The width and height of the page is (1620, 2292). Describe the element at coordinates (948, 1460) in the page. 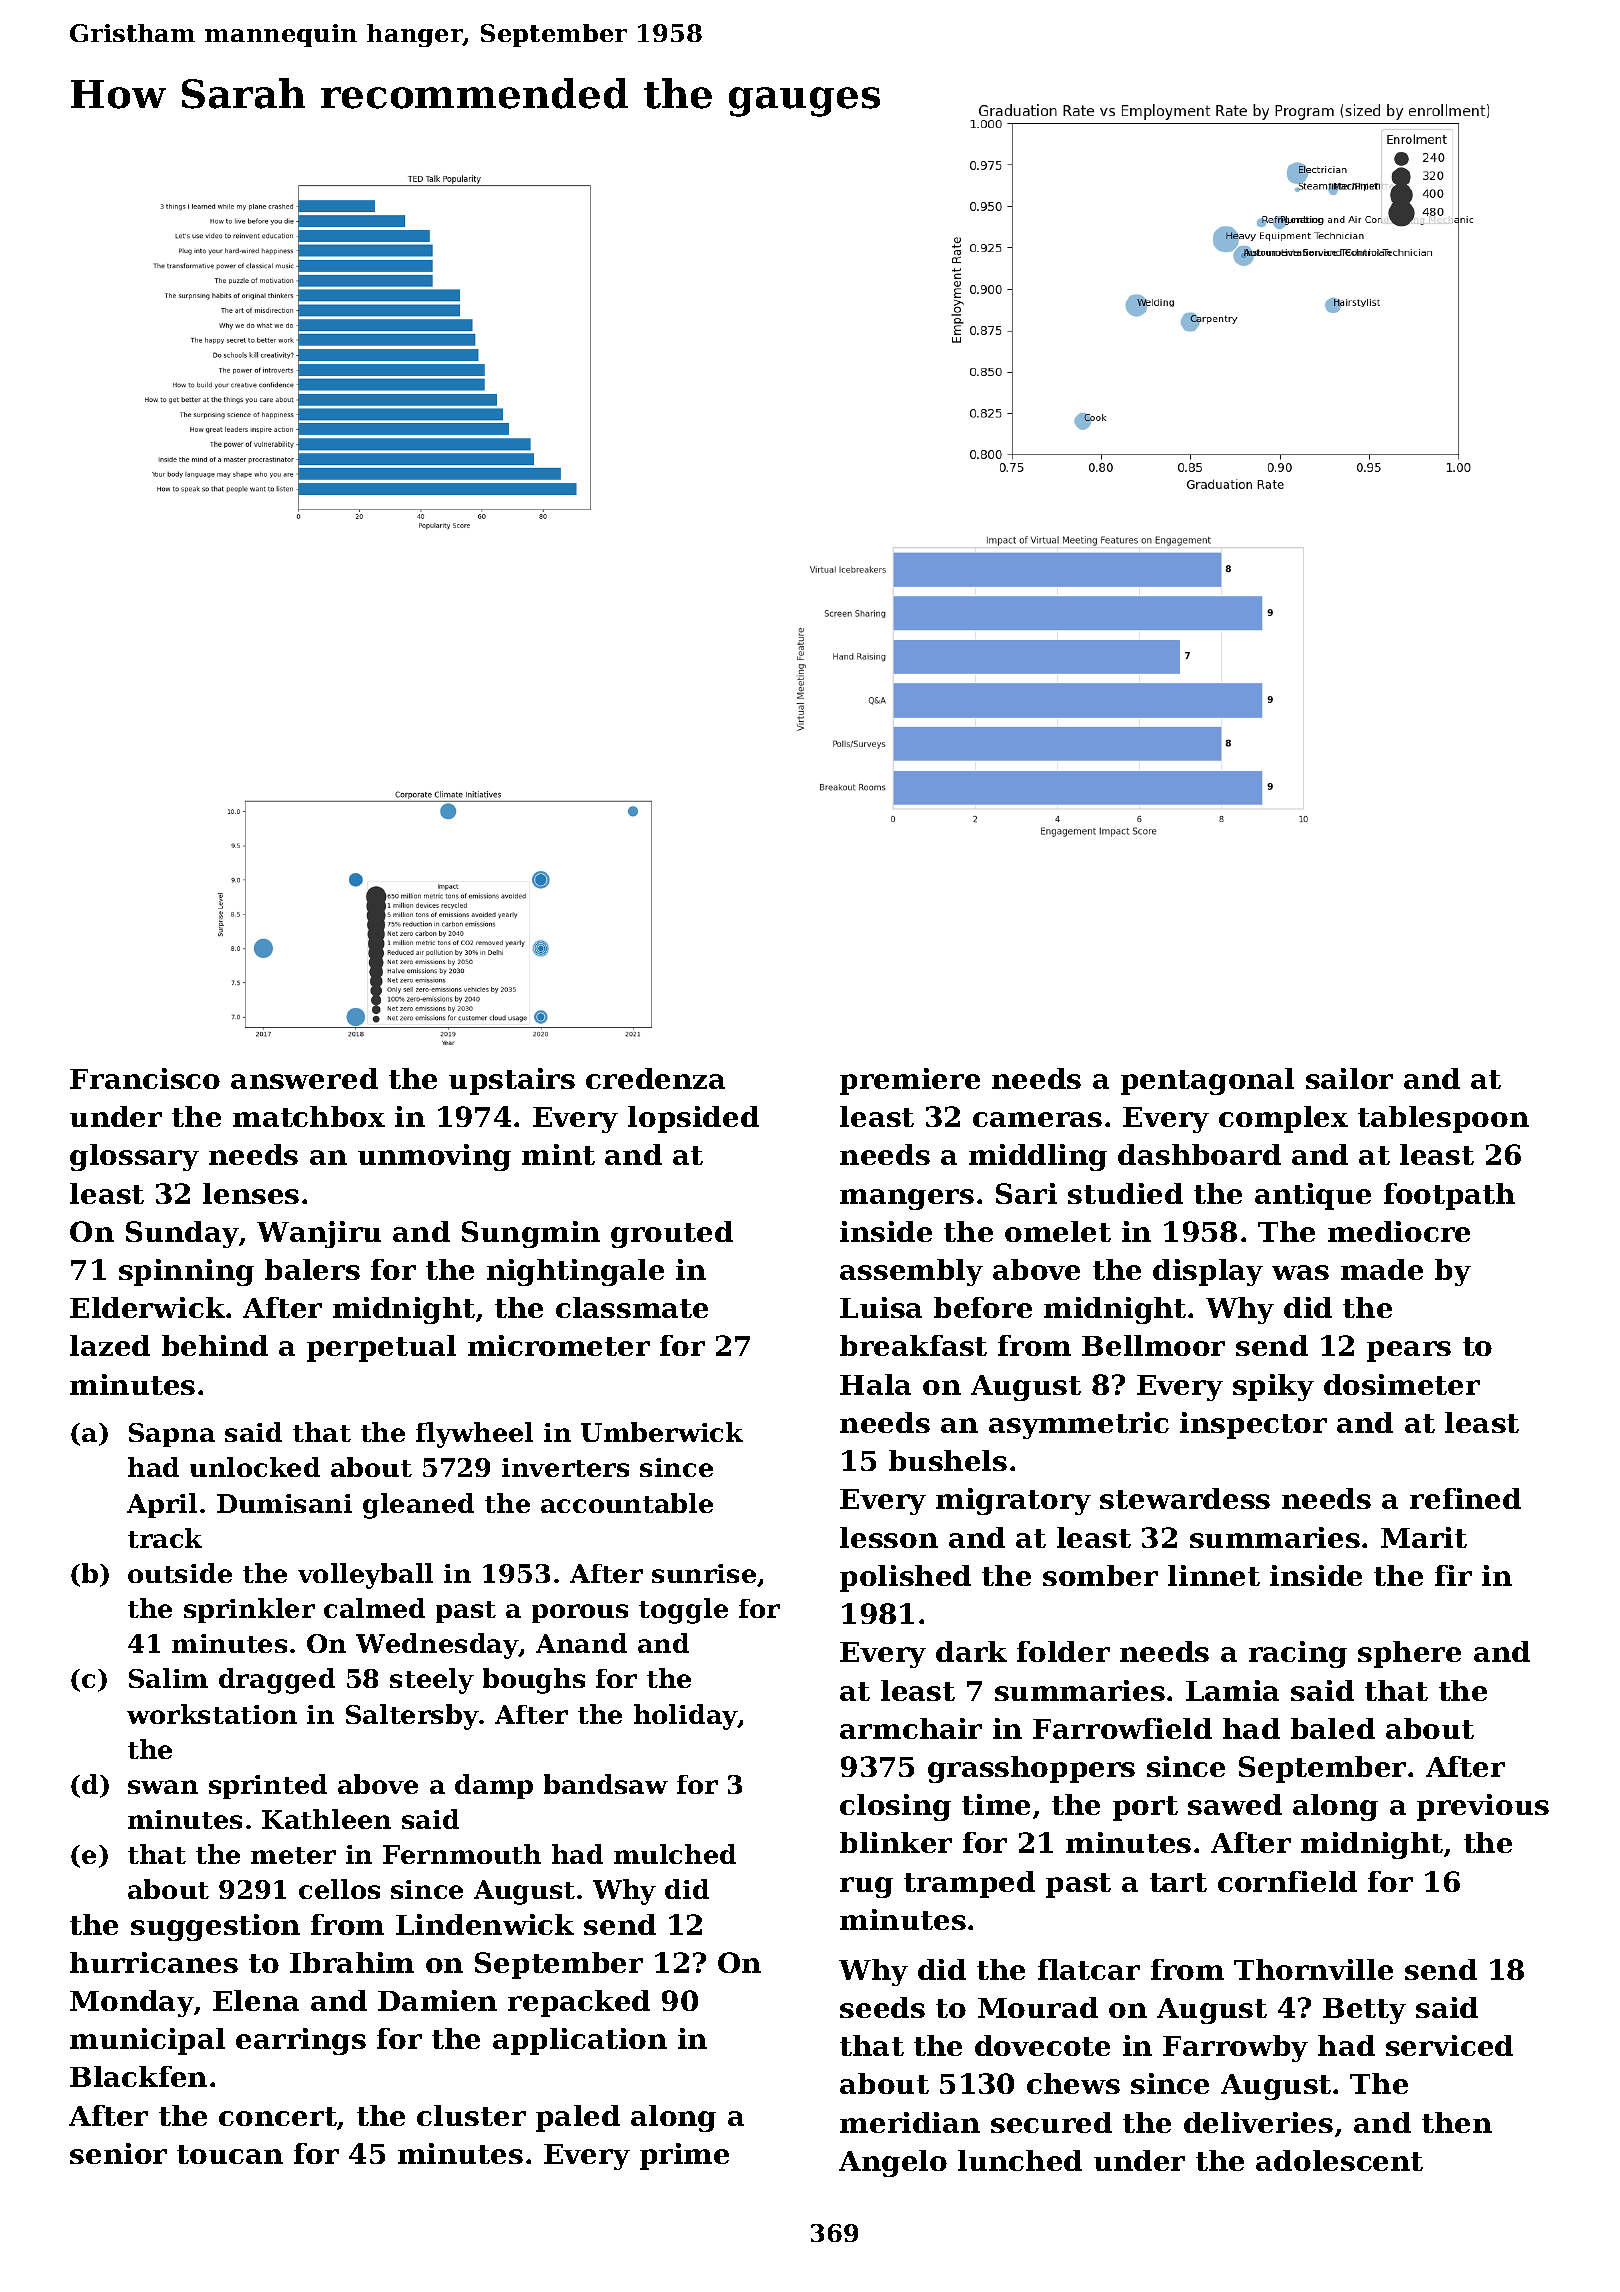

I see `bushels` at that location.
